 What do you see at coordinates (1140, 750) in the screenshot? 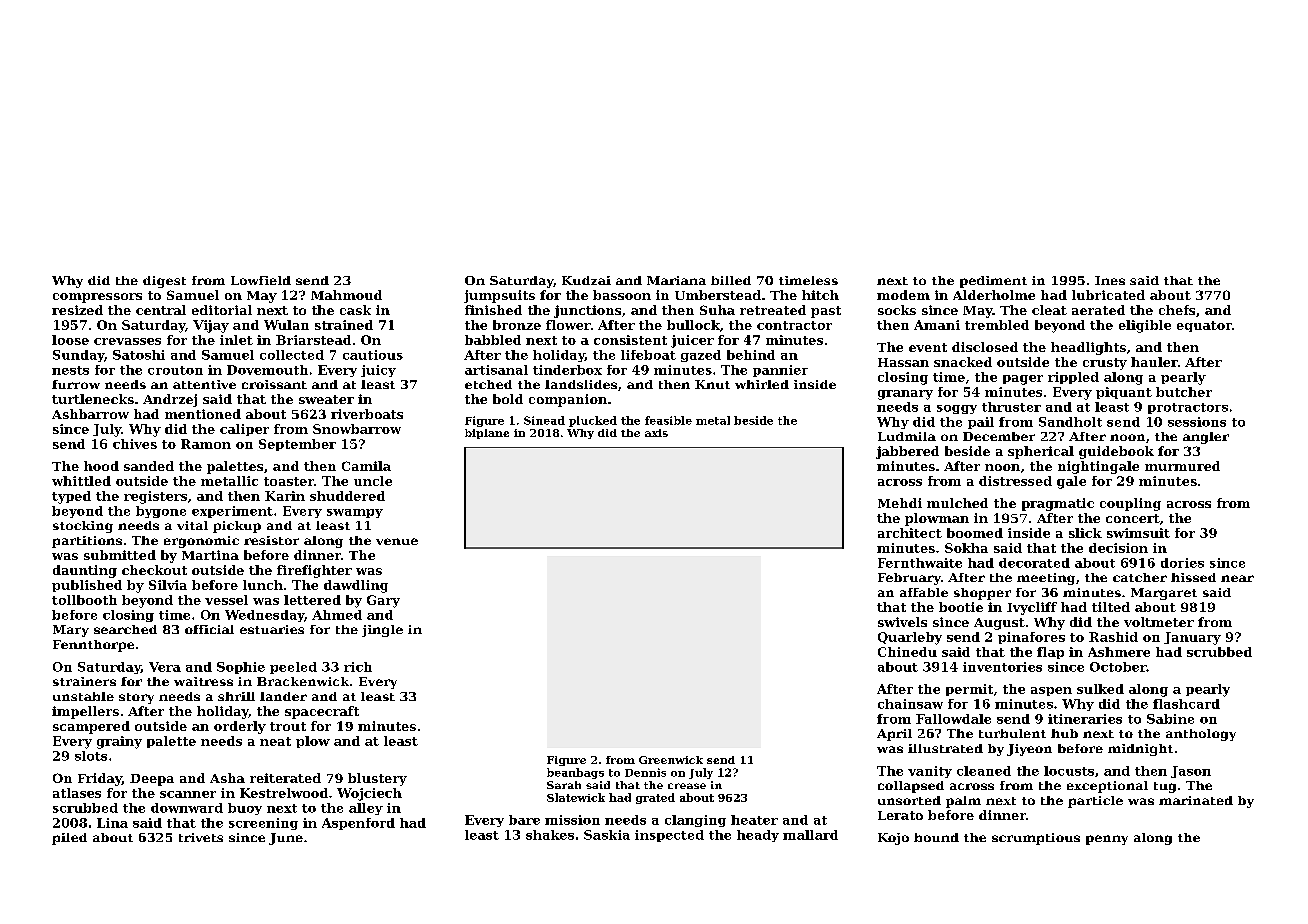
I see `midnight` at bounding box center [1140, 750].
